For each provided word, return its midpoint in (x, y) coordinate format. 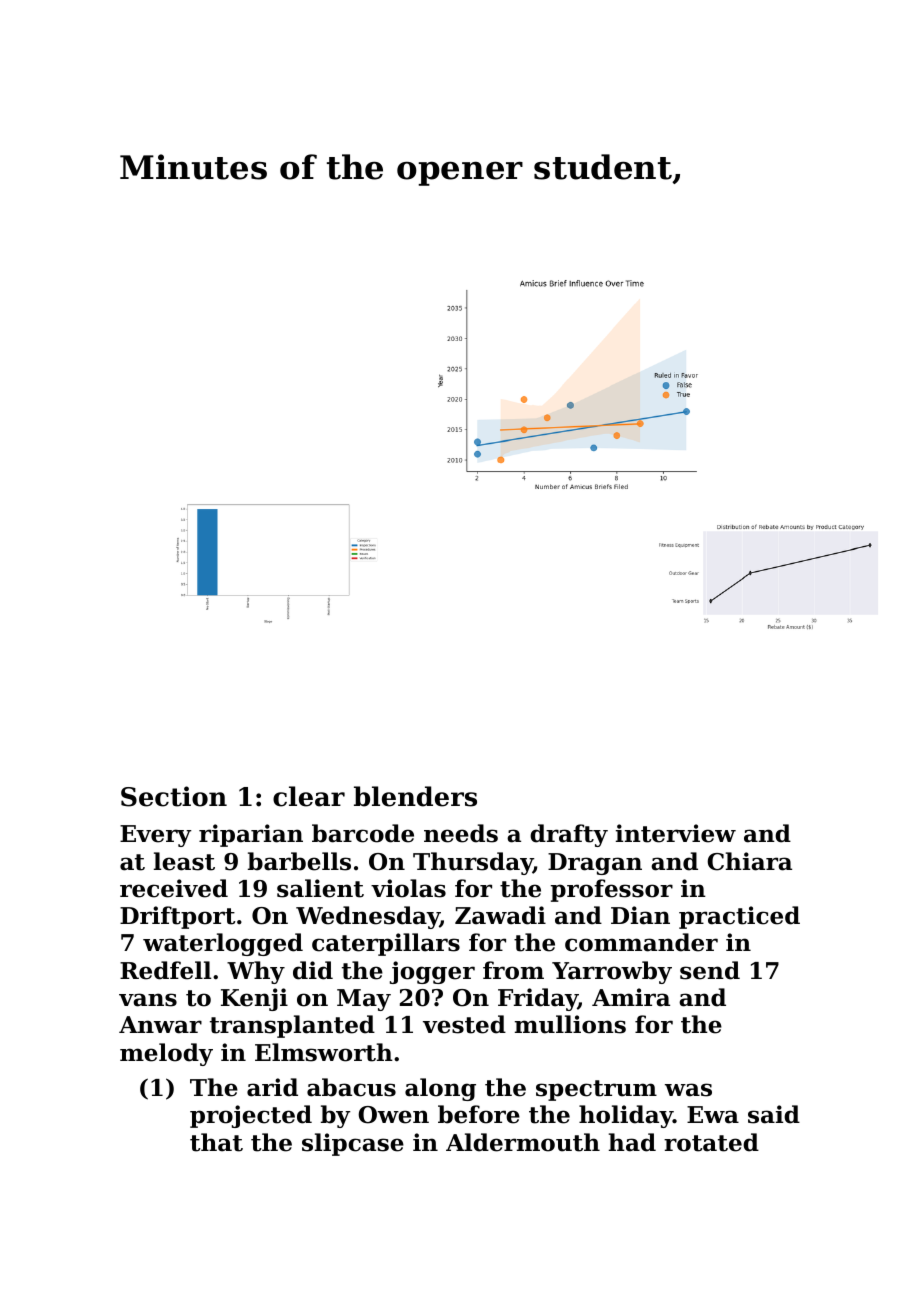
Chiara (749, 861)
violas (408, 888)
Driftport (178, 917)
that (216, 1142)
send (710, 970)
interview (676, 833)
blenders (415, 796)
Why (256, 972)
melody (166, 1054)
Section (174, 796)
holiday (626, 1116)
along (440, 1089)
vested (464, 1024)
